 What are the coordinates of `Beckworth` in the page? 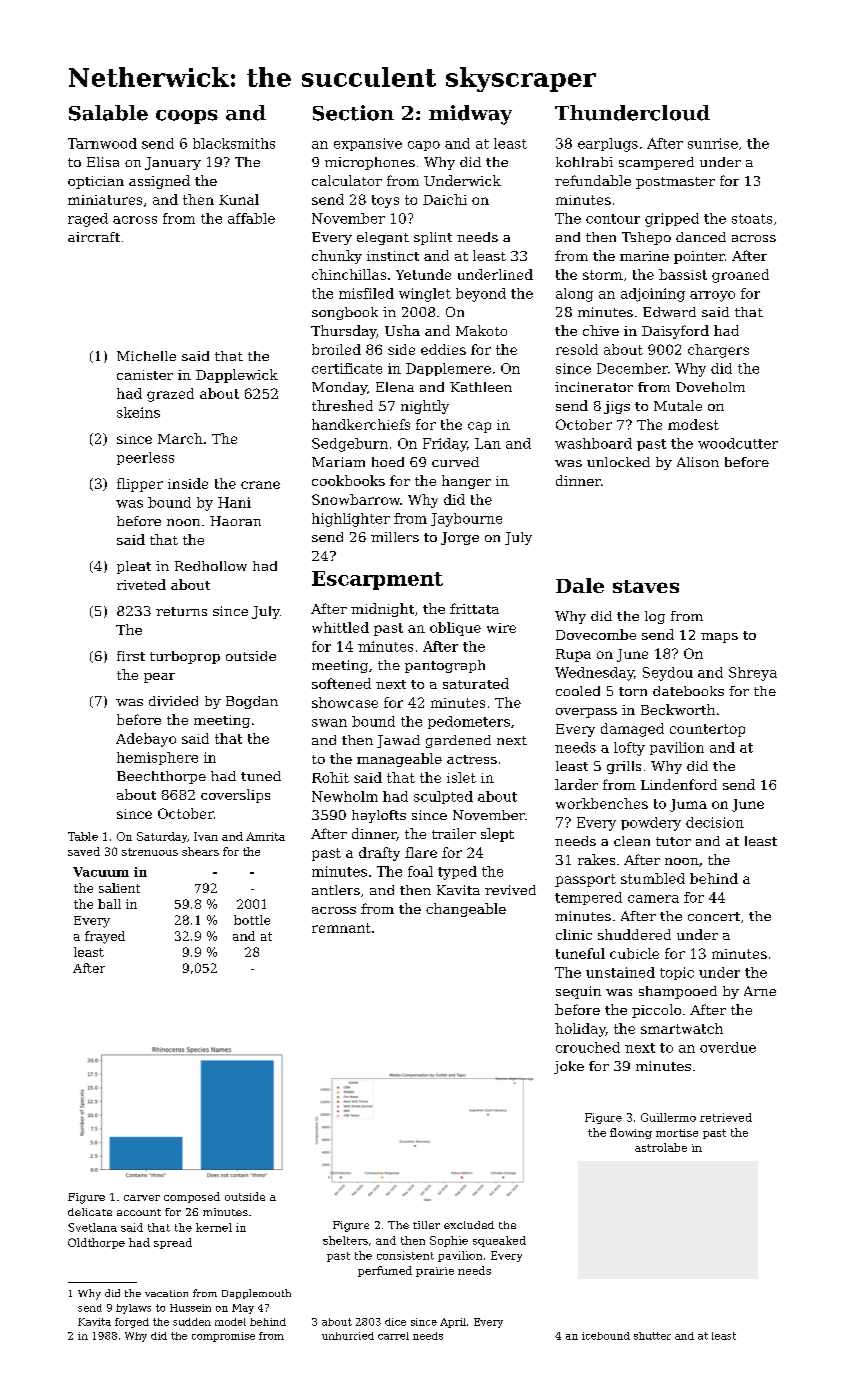 It's located at (678, 709).
